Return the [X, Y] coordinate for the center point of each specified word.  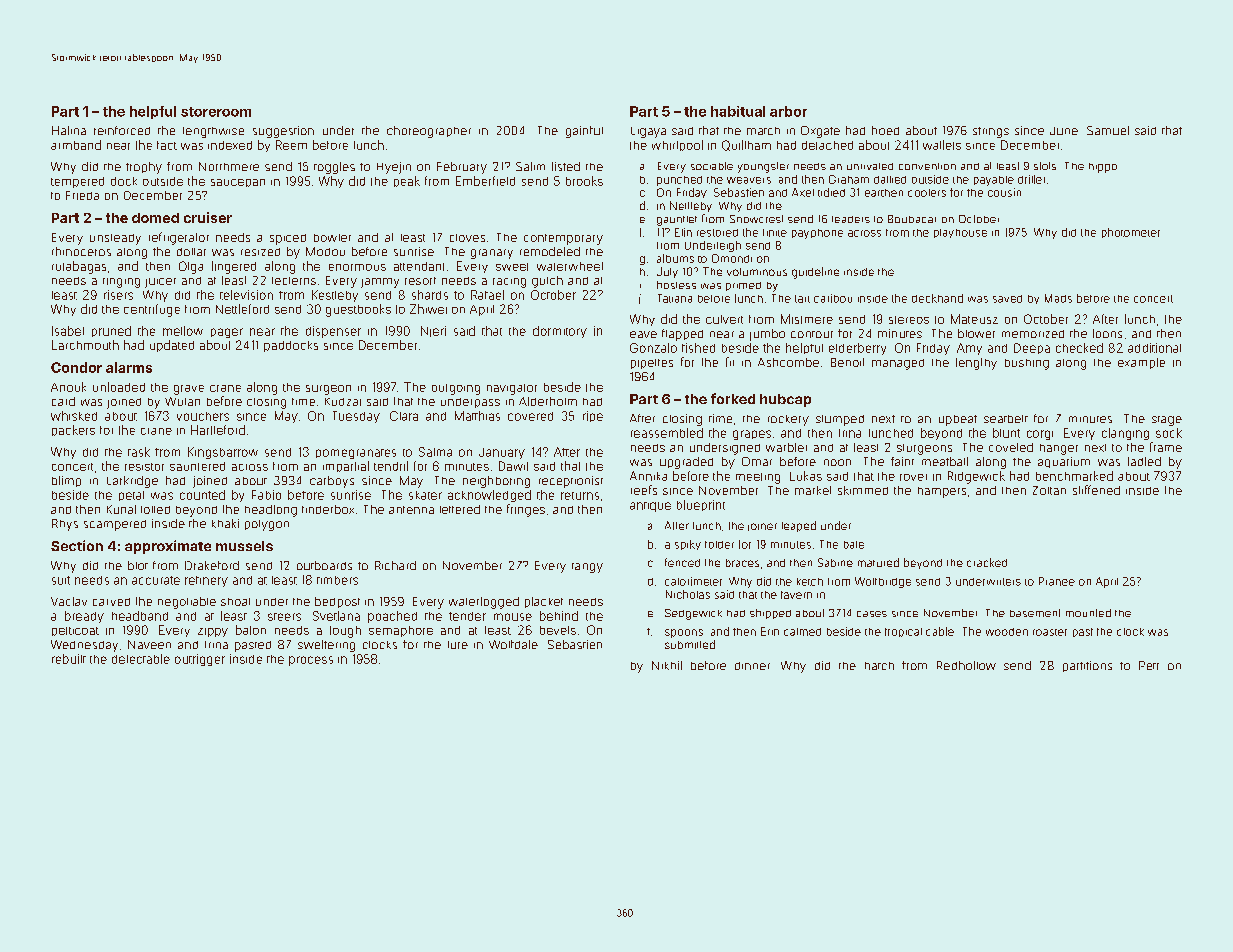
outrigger [200, 660]
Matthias [477, 416]
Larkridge [132, 482]
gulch [547, 282]
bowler [332, 238]
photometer [1131, 233]
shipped [770, 614]
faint [902, 461]
